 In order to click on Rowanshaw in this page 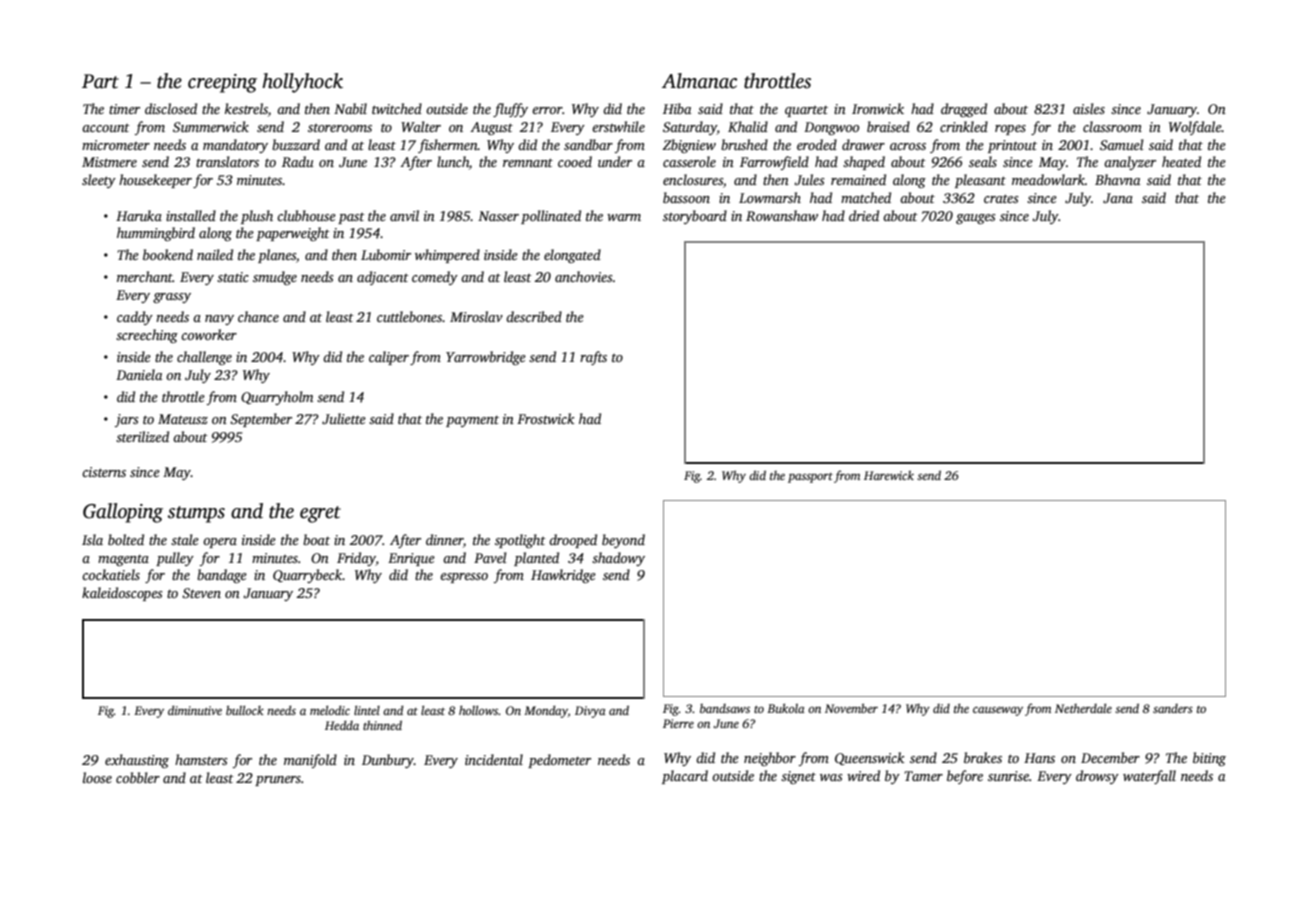, I will do `click(782, 215)`.
